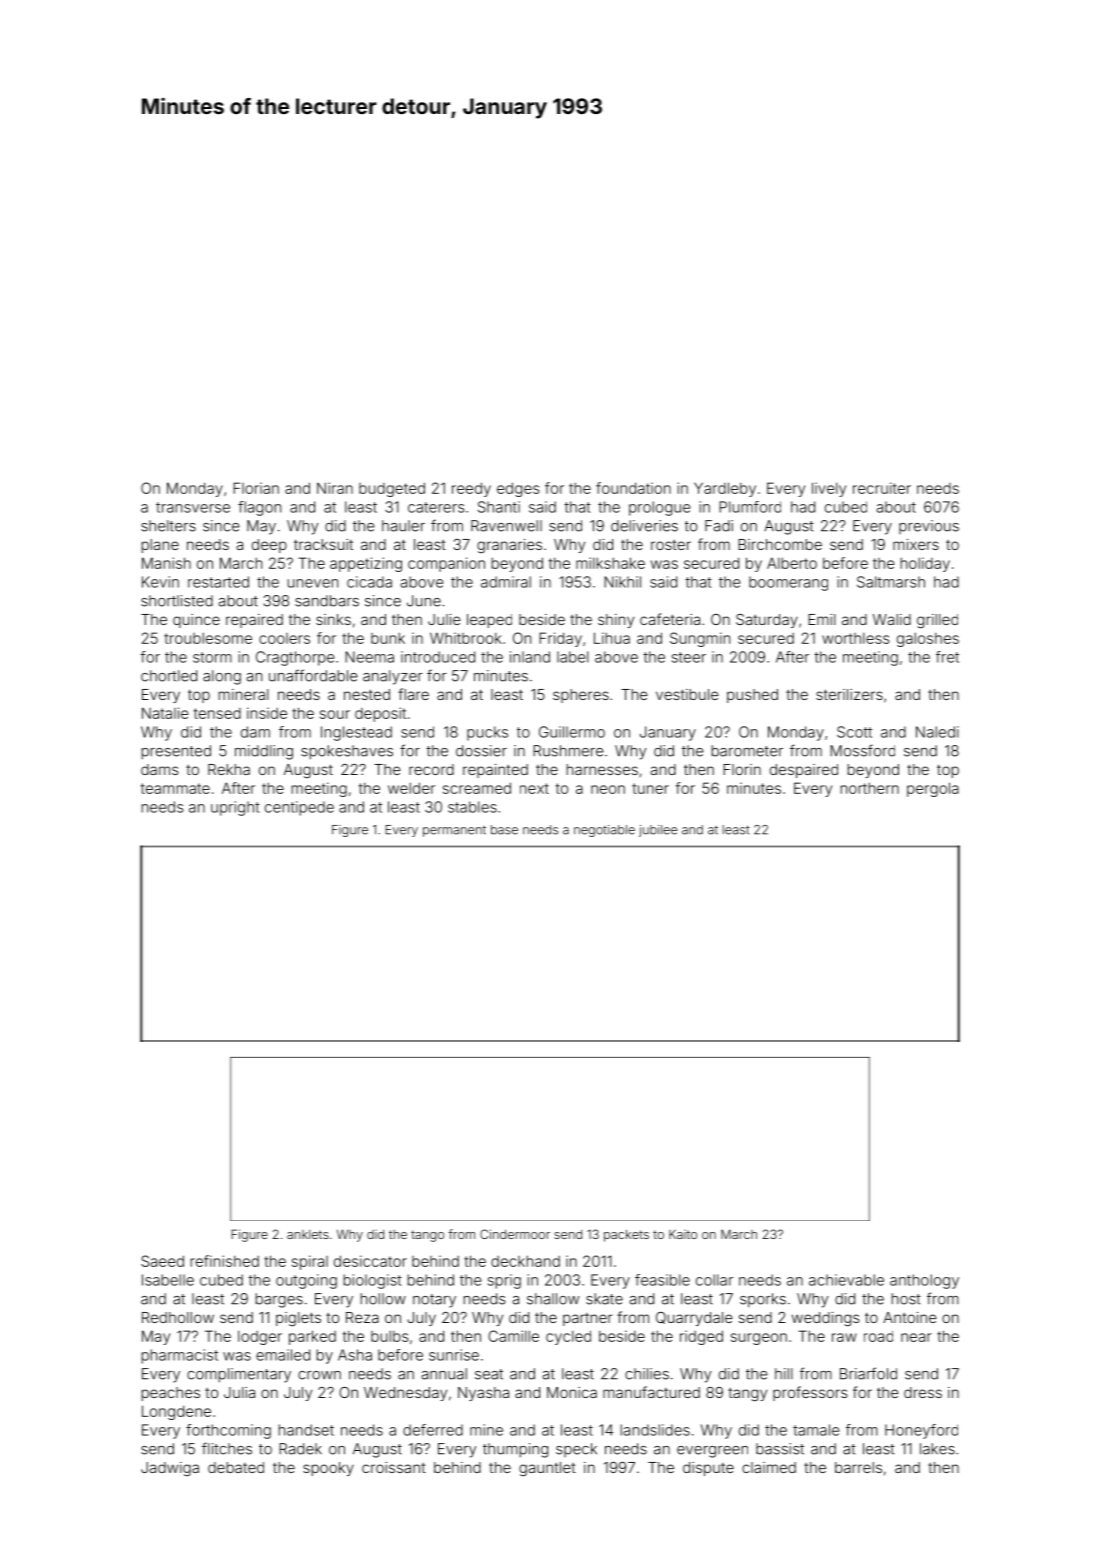  What do you see at coordinates (924, 1281) in the screenshot?
I see `anthology` at bounding box center [924, 1281].
